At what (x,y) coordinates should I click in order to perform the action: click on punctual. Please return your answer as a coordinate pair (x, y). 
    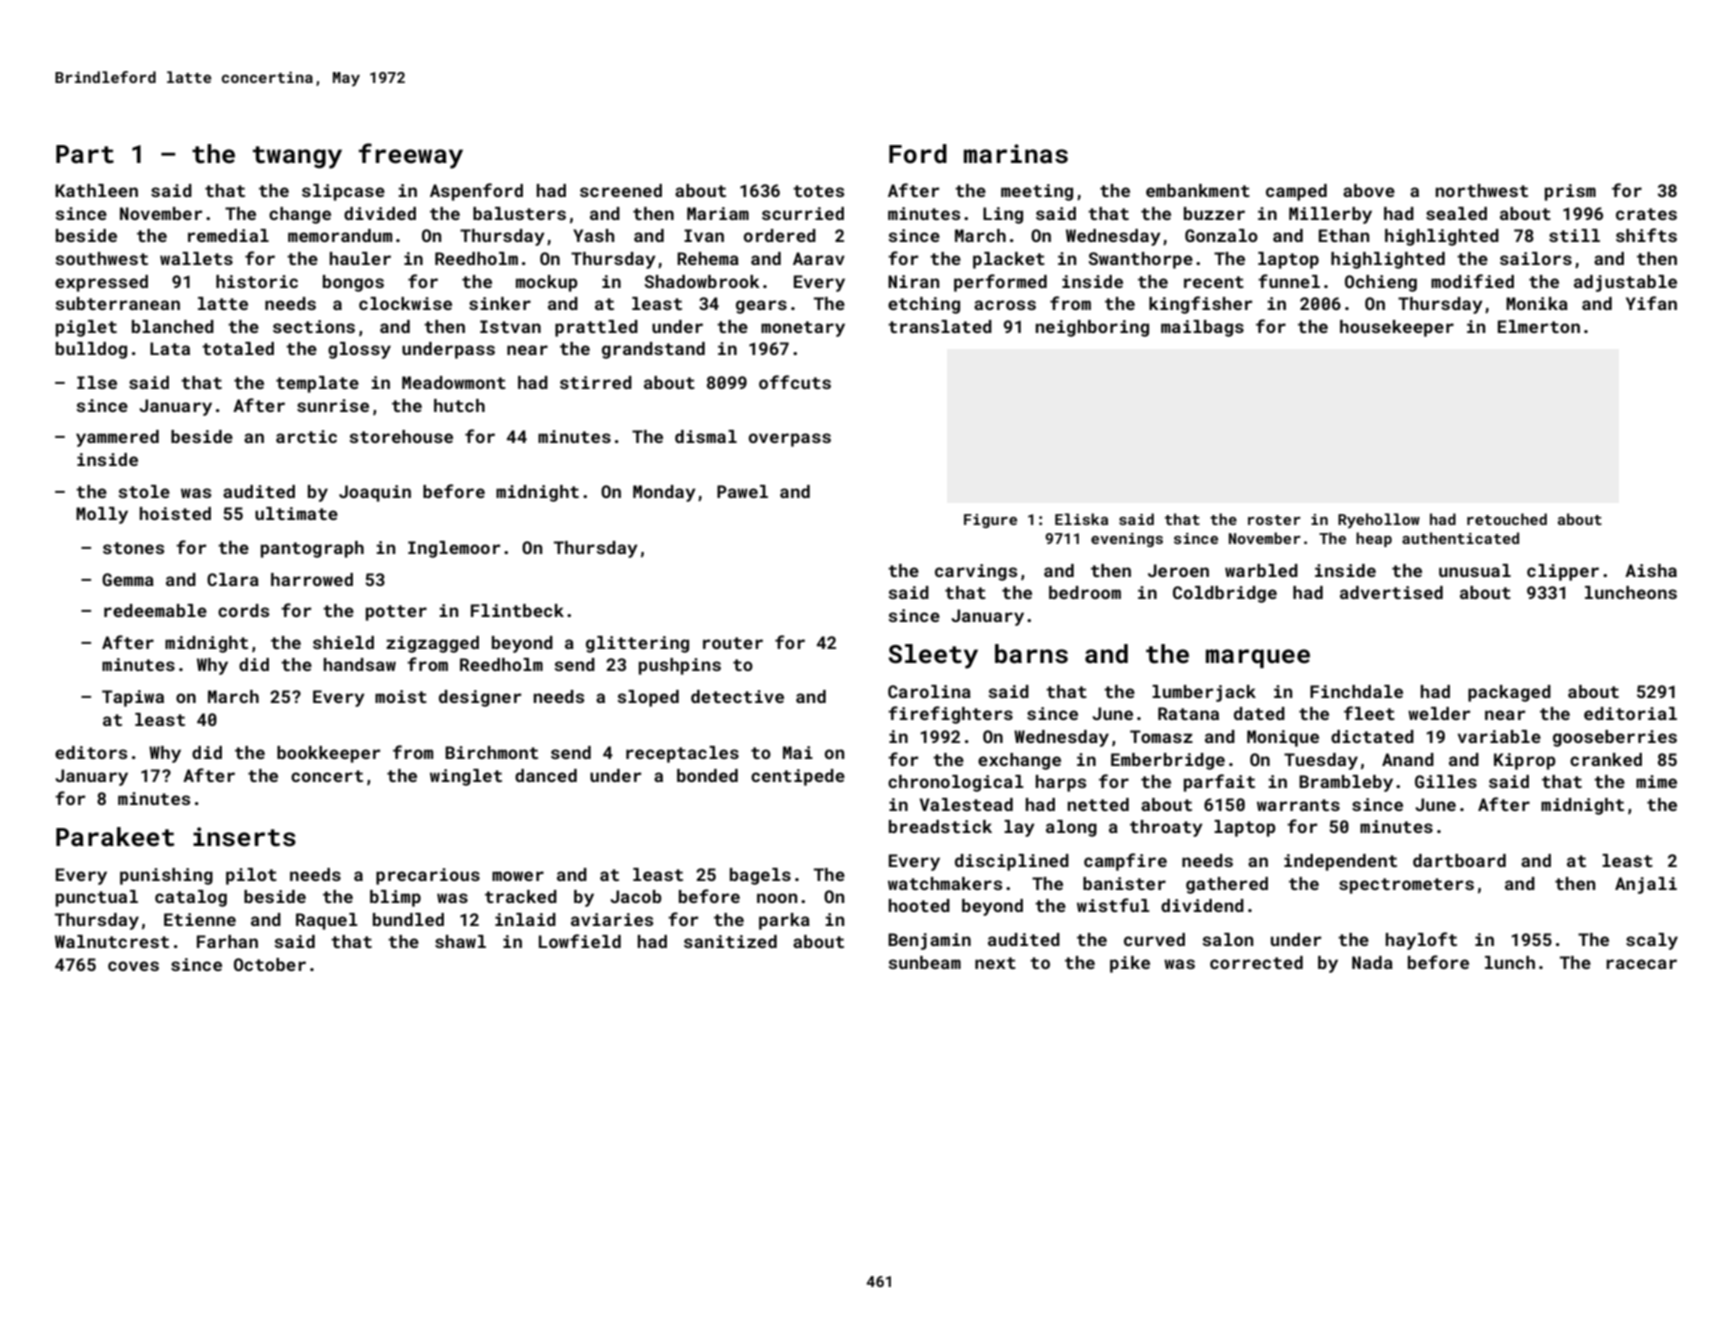
    Looking at the image, I should click on (97, 898).
